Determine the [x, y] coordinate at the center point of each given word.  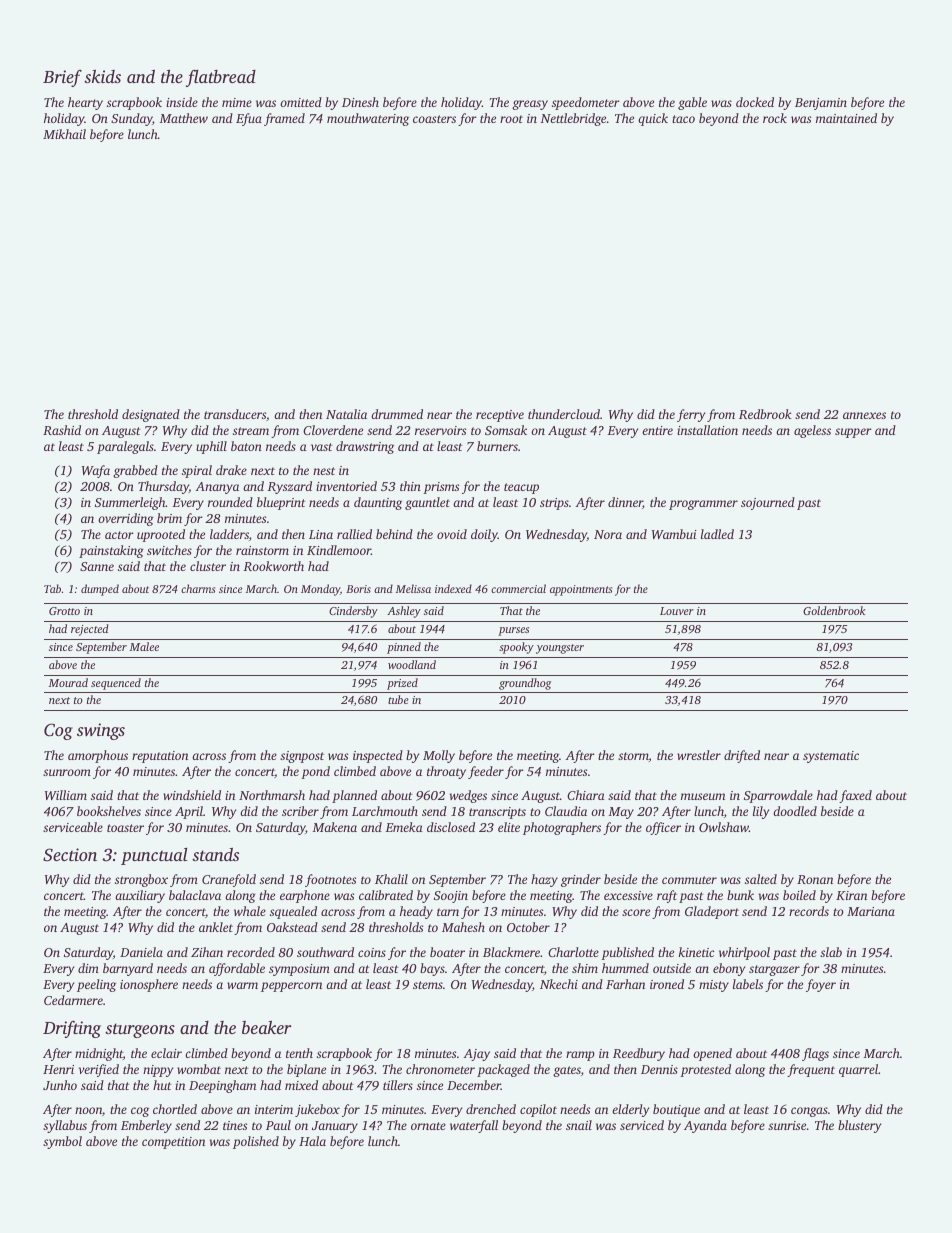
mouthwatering [368, 119]
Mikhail [64, 134]
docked [755, 102]
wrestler [699, 755]
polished [256, 1142]
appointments [581, 590]
